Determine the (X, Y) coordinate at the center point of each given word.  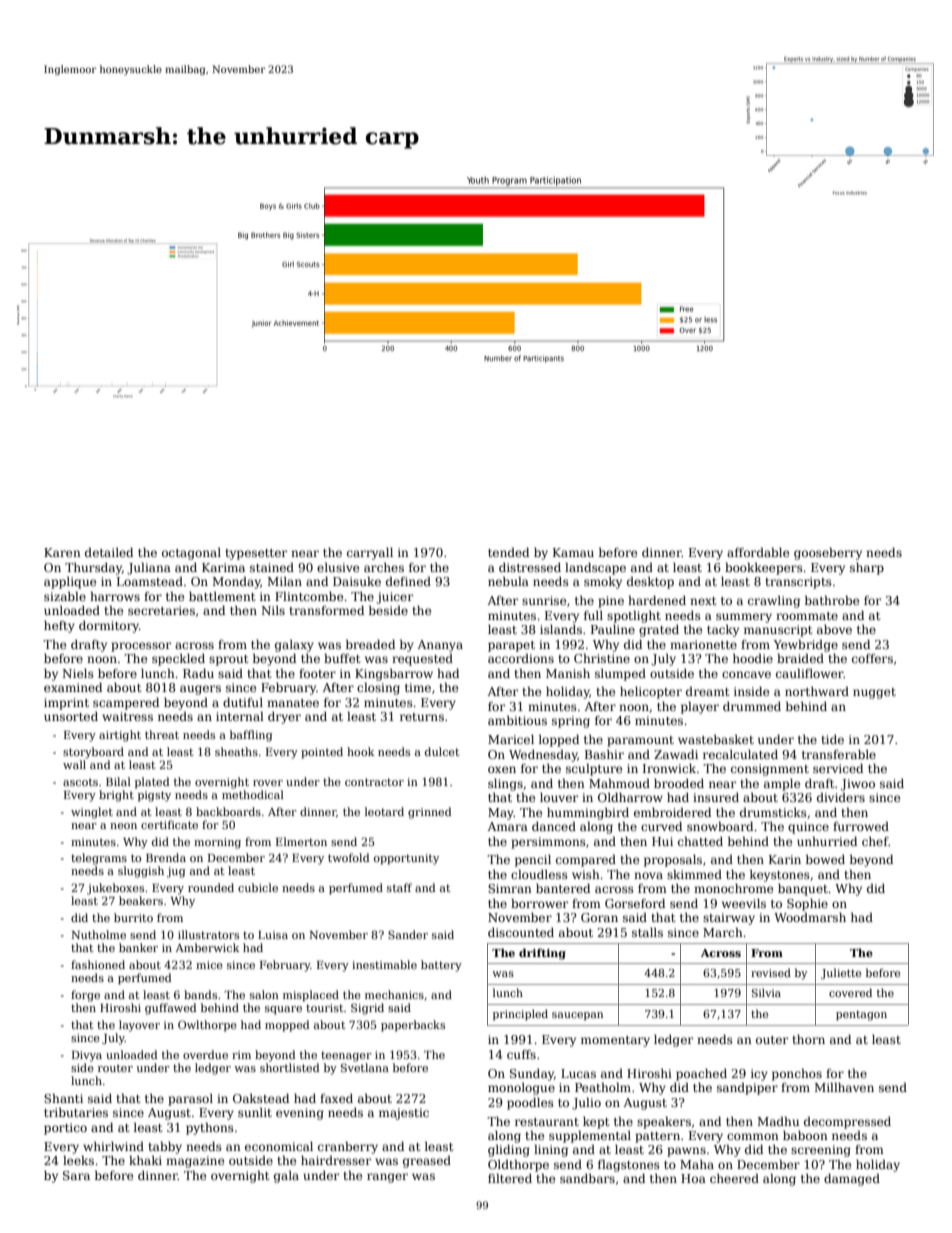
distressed (530, 567)
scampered (126, 703)
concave (746, 674)
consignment (770, 770)
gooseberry (828, 553)
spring (571, 722)
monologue (521, 1088)
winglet (92, 813)
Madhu (778, 1121)
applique (70, 582)
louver (559, 797)
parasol (190, 1099)
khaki (145, 1160)
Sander (408, 934)
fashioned (98, 964)
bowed (825, 859)
